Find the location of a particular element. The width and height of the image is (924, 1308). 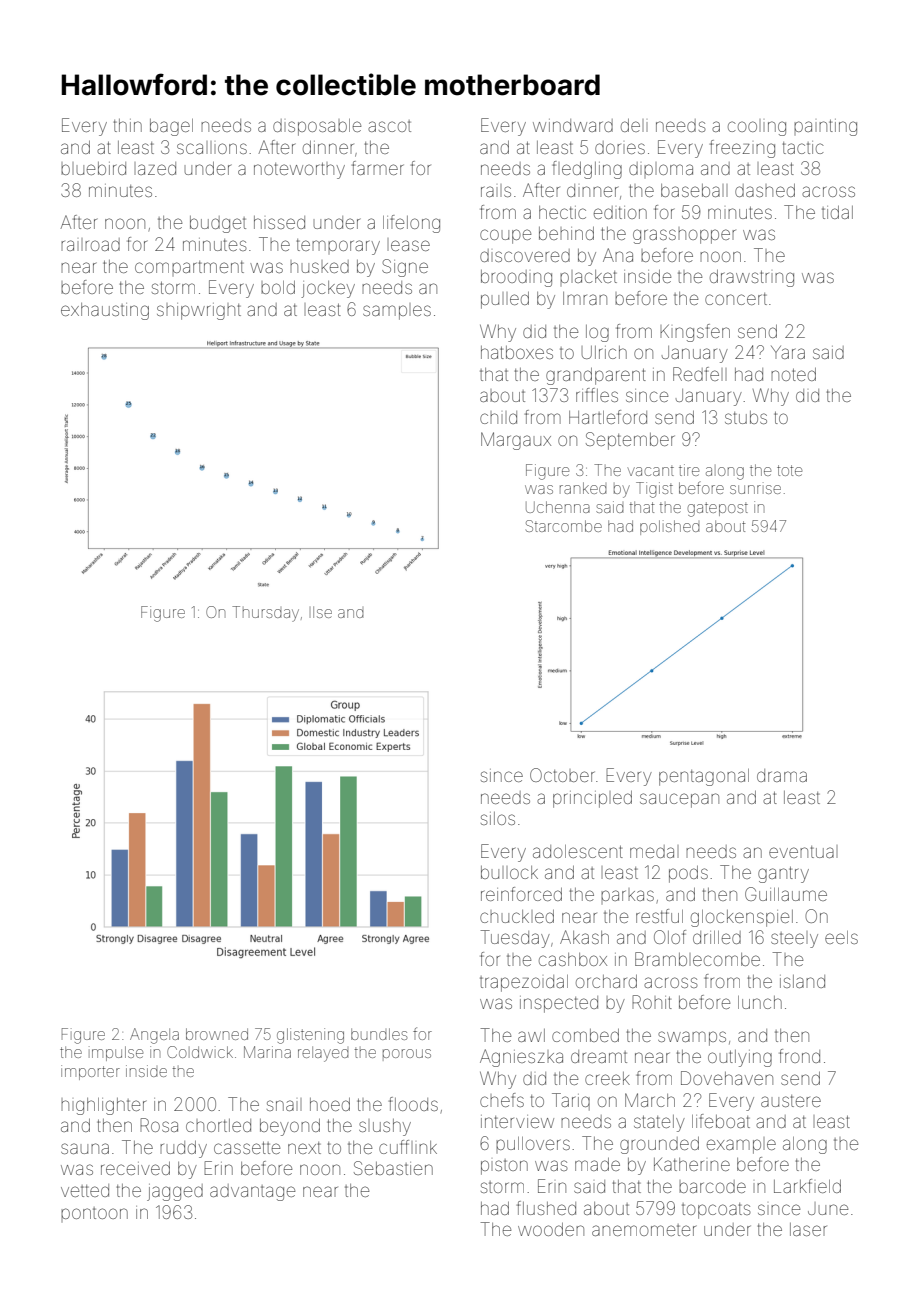

ascot is located at coordinates (389, 126).
